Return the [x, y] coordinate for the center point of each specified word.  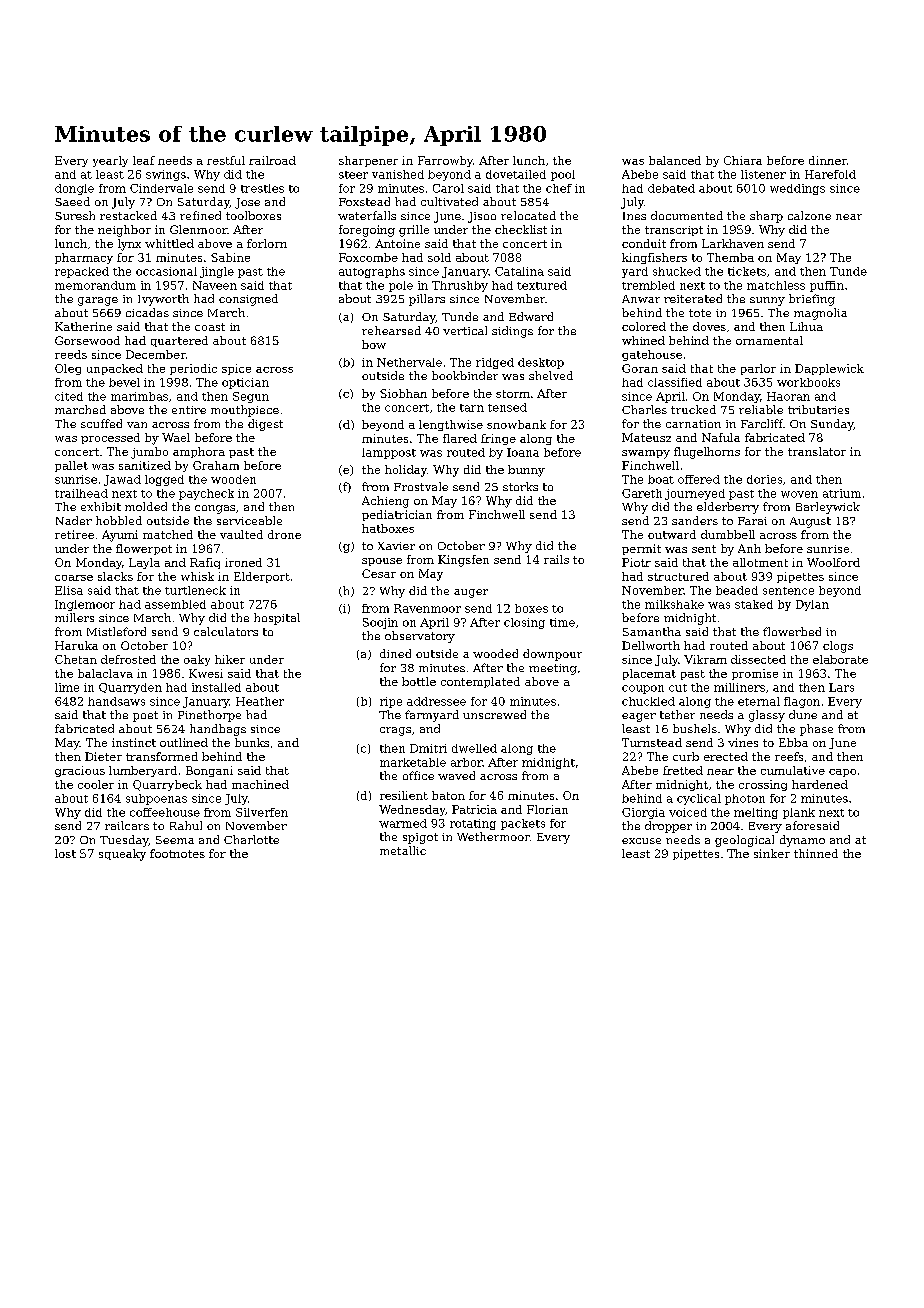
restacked [128, 215]
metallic [403, 850]
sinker [772, 853]
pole [401, 286]
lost [65, 853]
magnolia [820, 314]
